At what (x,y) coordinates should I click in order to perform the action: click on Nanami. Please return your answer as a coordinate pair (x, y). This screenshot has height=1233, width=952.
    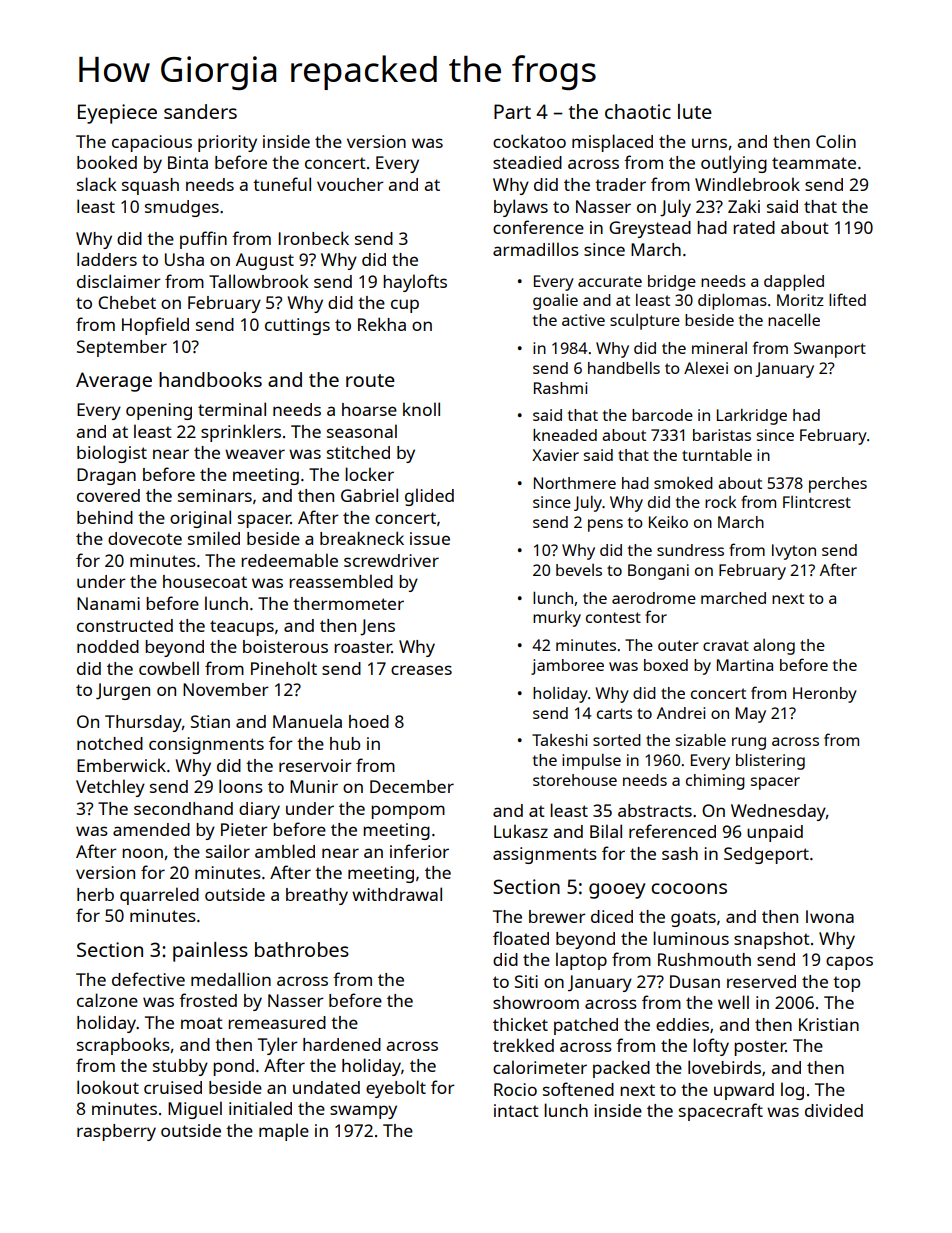
    Looking at the image, I should click on (108, 603).
